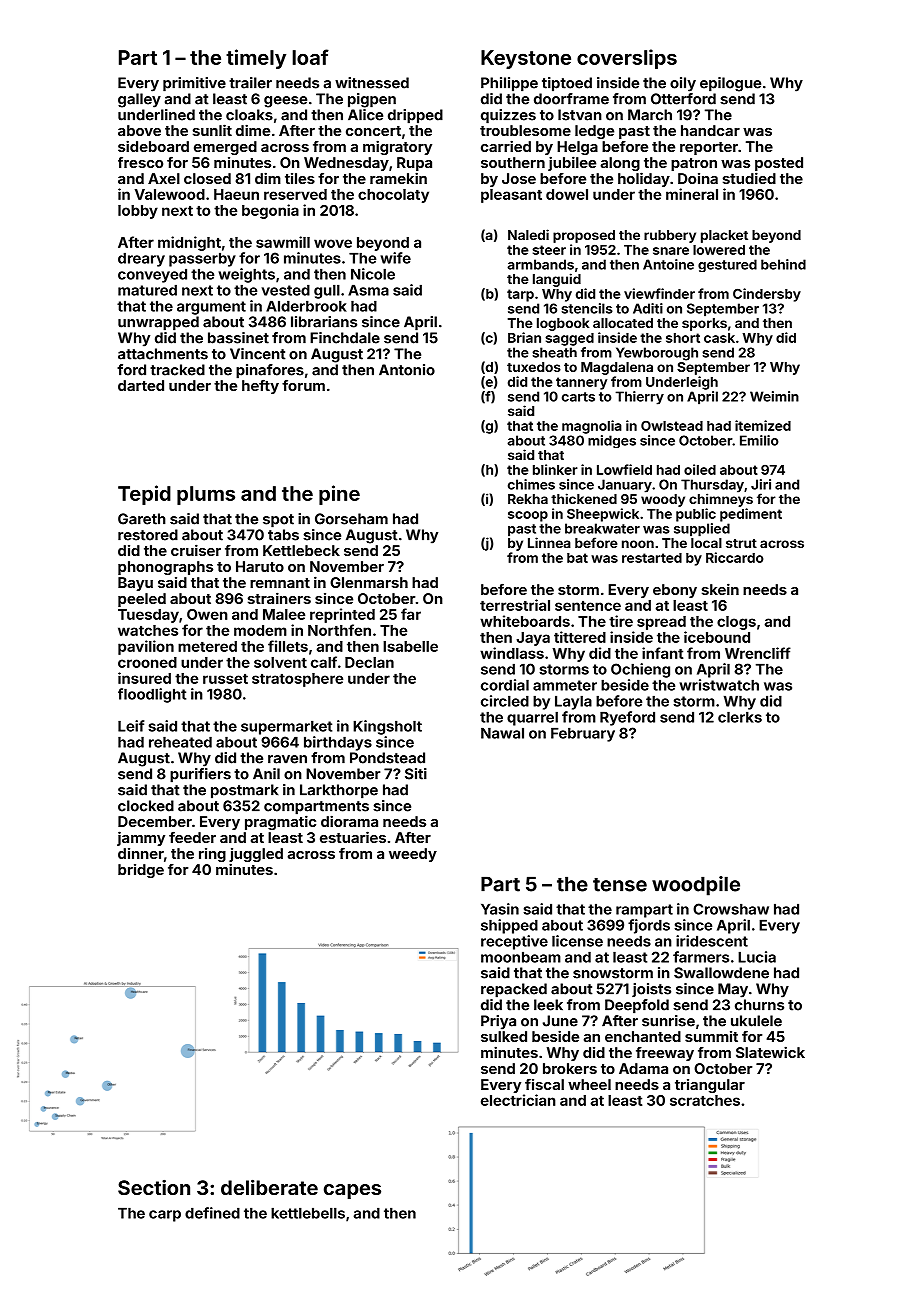 This document has height=1308, width=924. I want to click on Leif, so click(131, 726).
